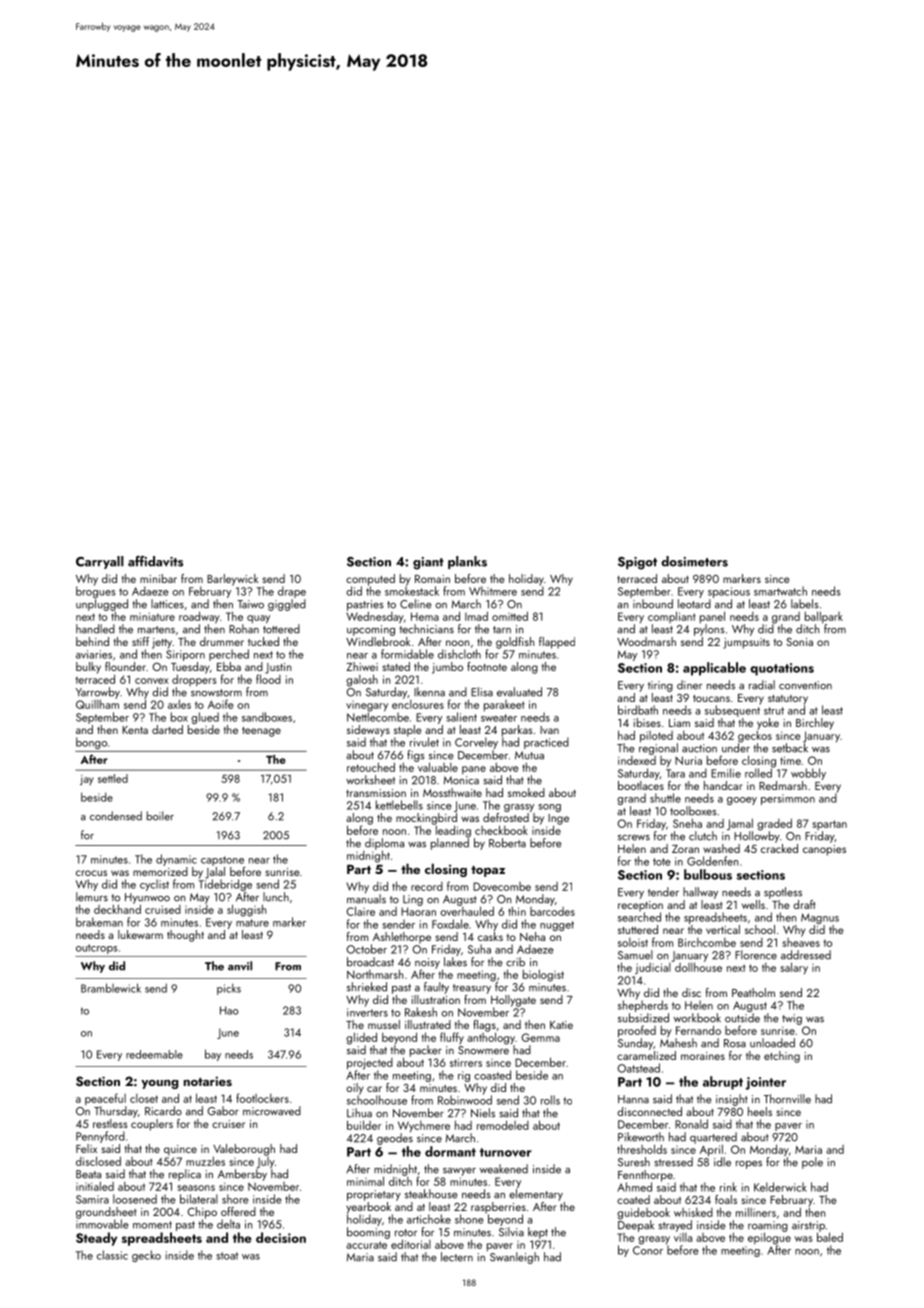 This screenshot has width=924, height=1308. Describe the element at coordinates (232, 580) in the screenshot. I see `Barleywick` at that location.
